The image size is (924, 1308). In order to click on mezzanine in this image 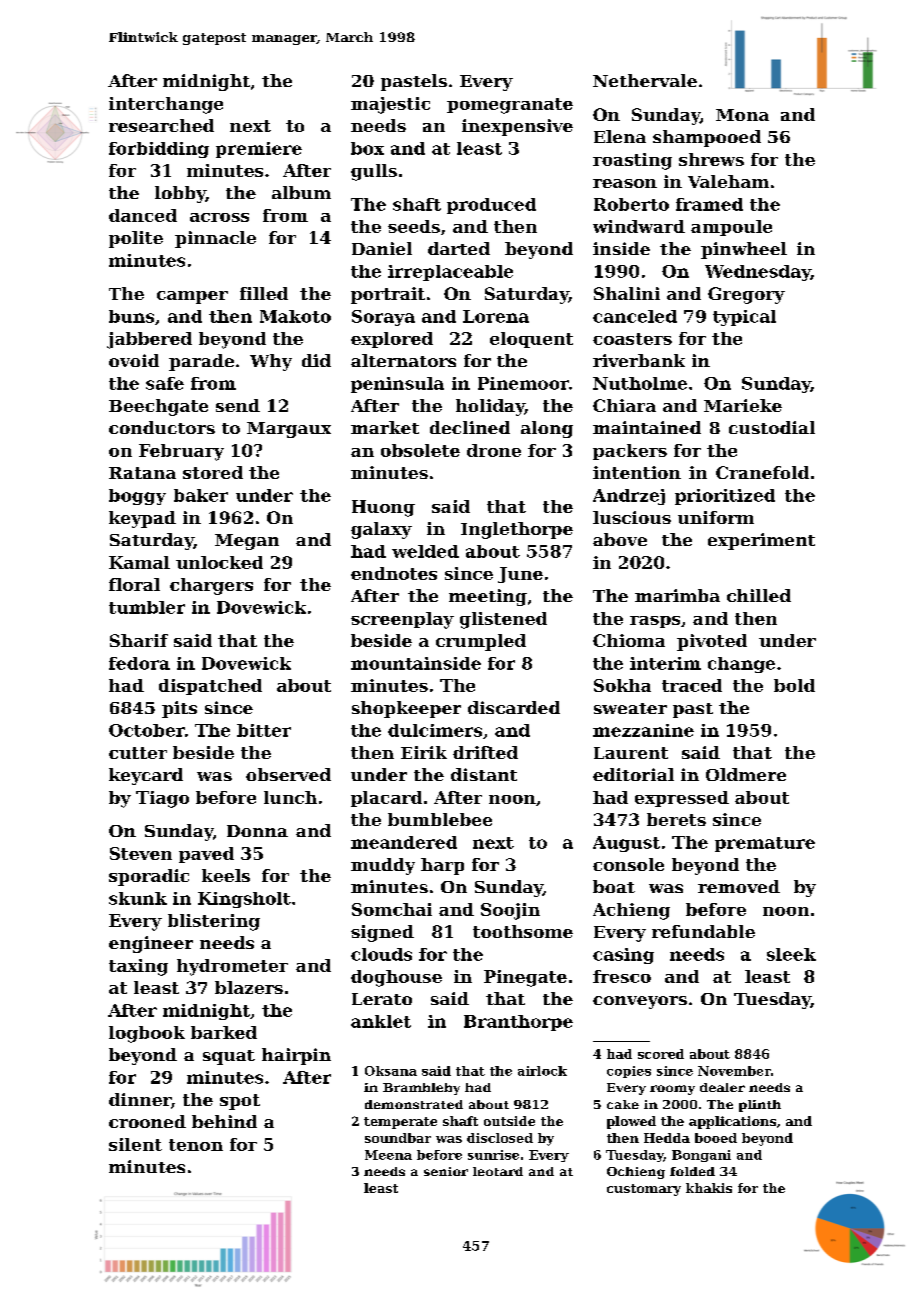, I will do `click(643, 730)`.
